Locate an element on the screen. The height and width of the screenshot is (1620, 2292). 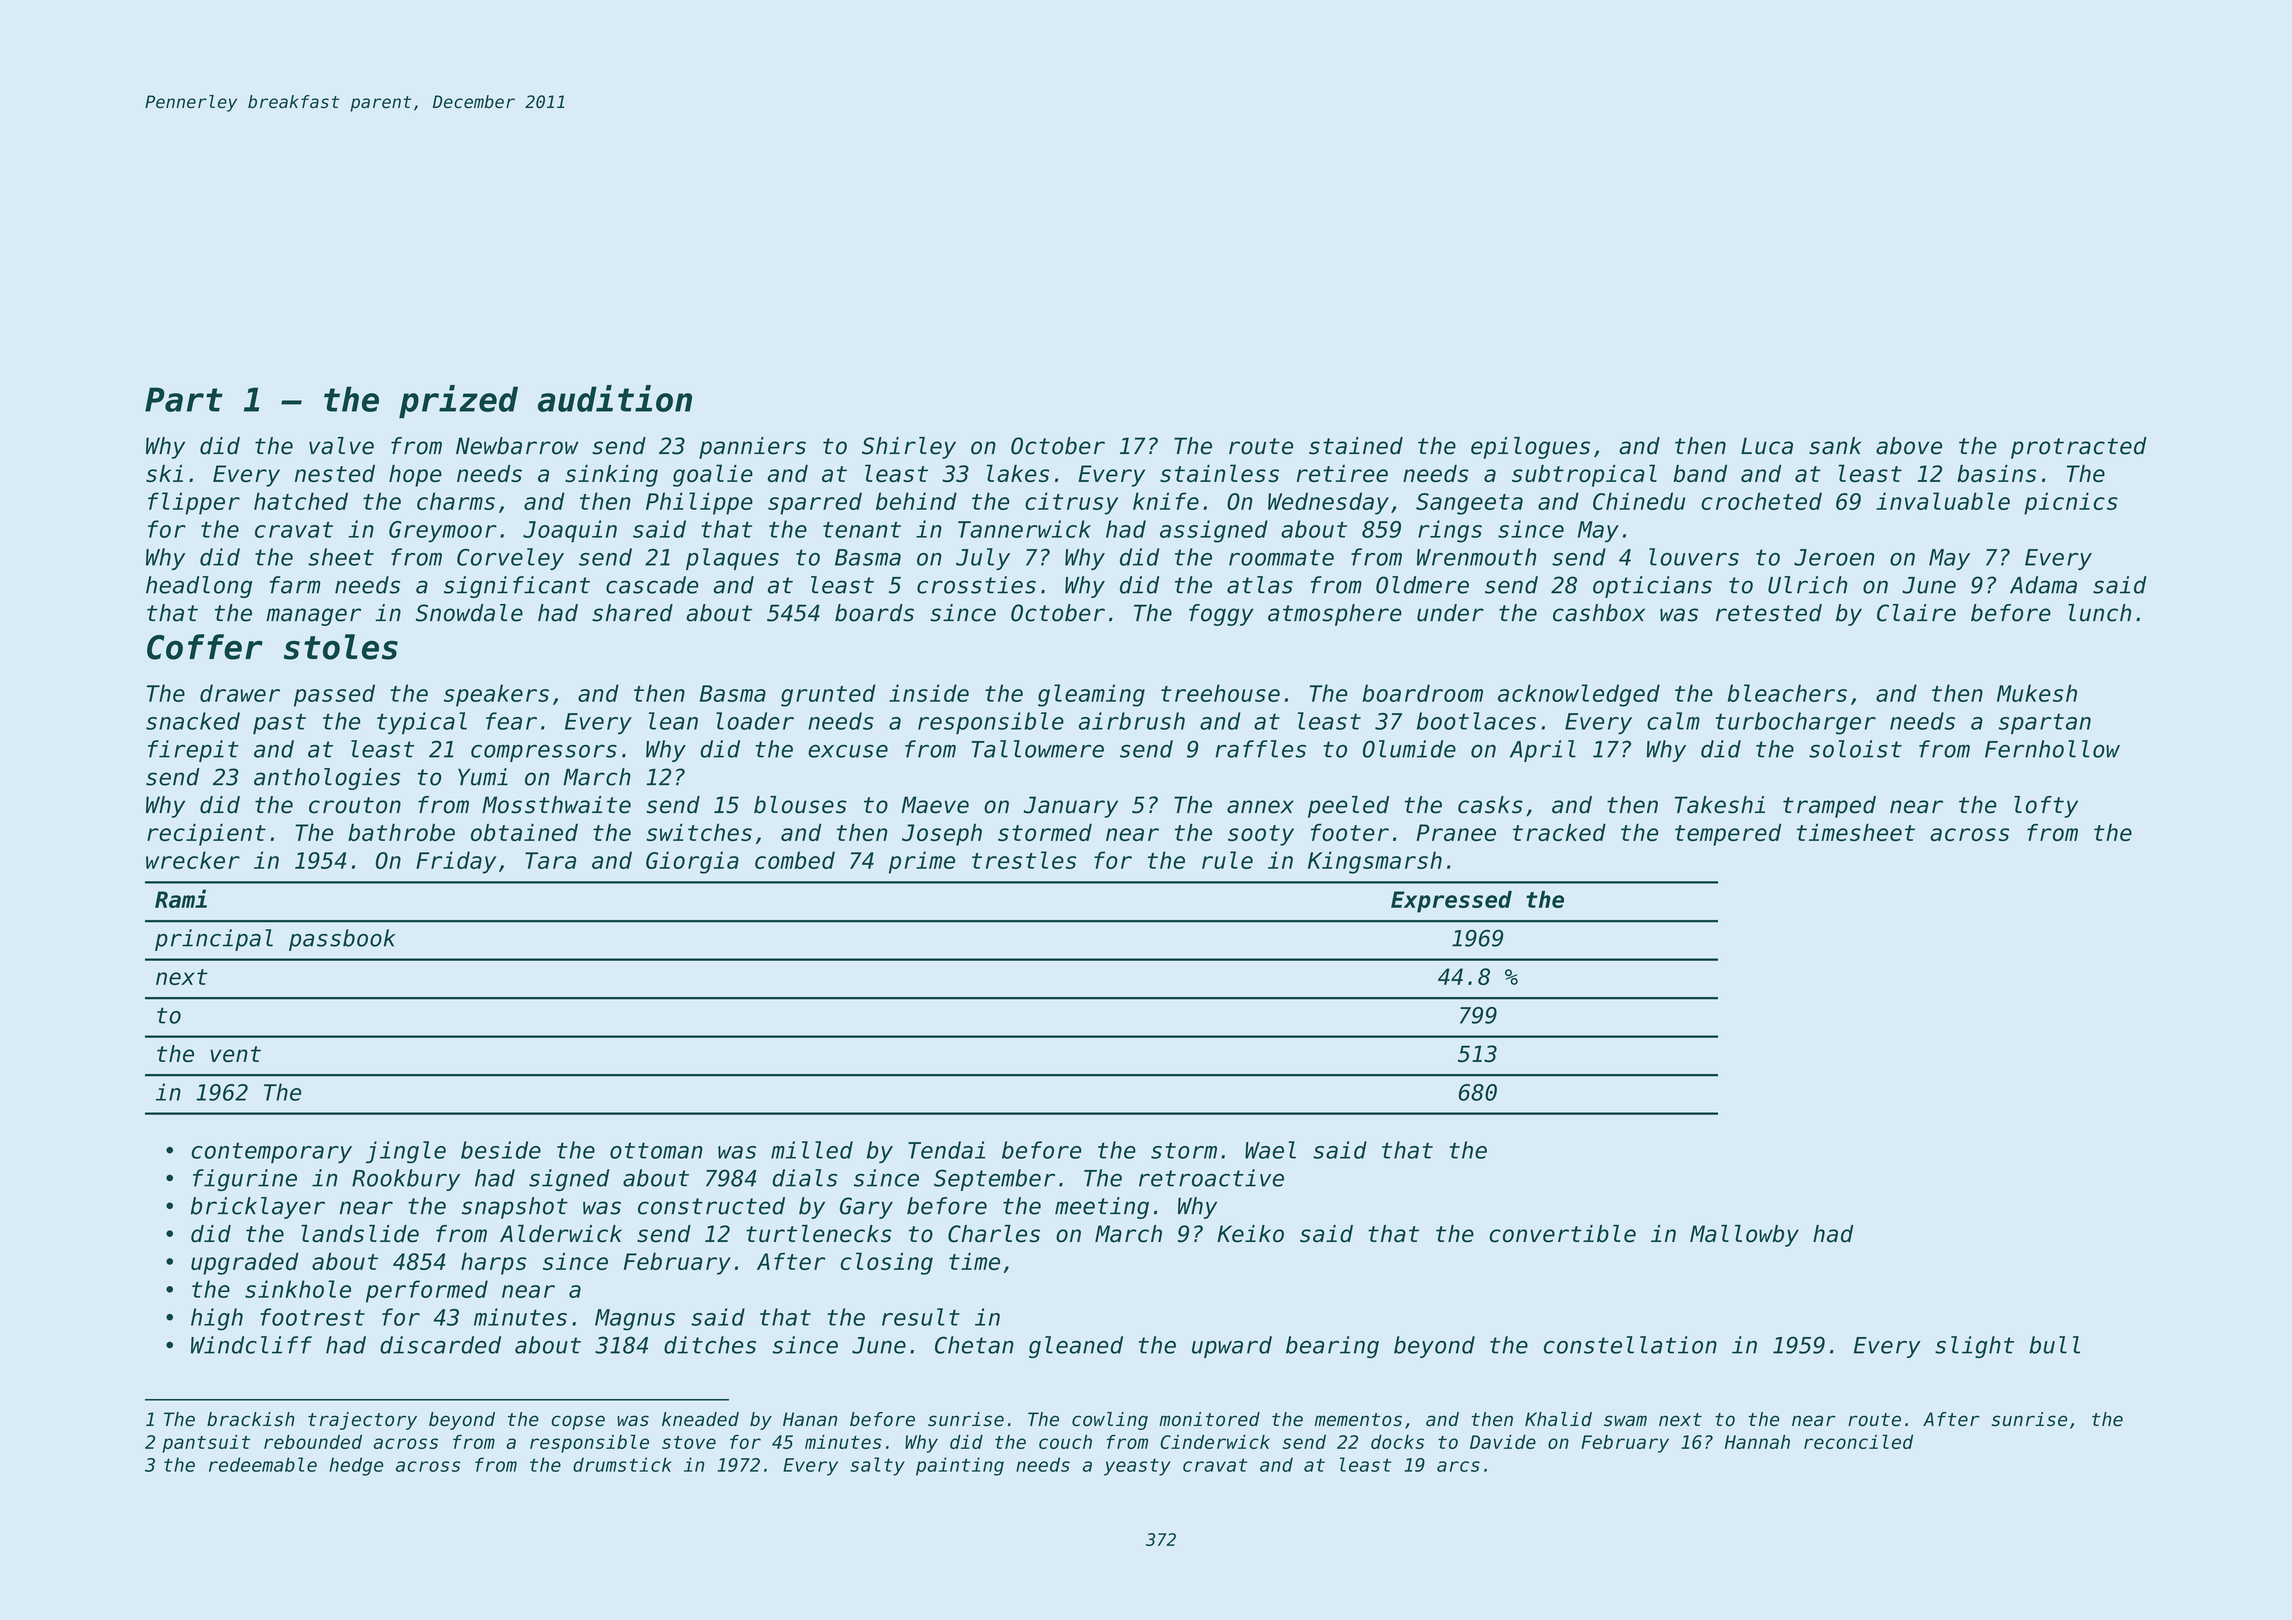
soloist is located at coordinates (1855, 749).
